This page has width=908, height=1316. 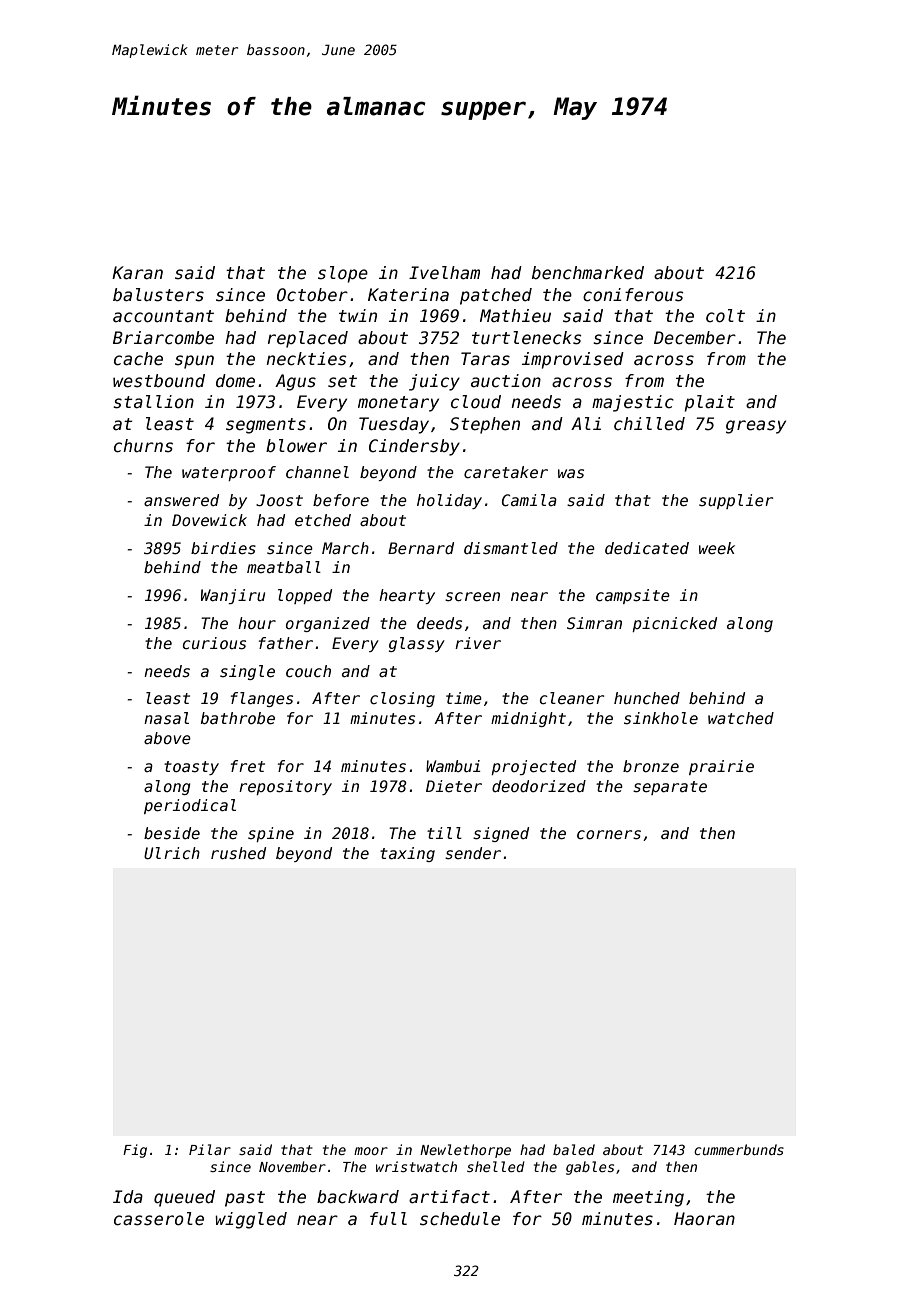 What do you see at coordinates (166, 718) in the page?
I see `nasal` at bounding box center [166, 718].
